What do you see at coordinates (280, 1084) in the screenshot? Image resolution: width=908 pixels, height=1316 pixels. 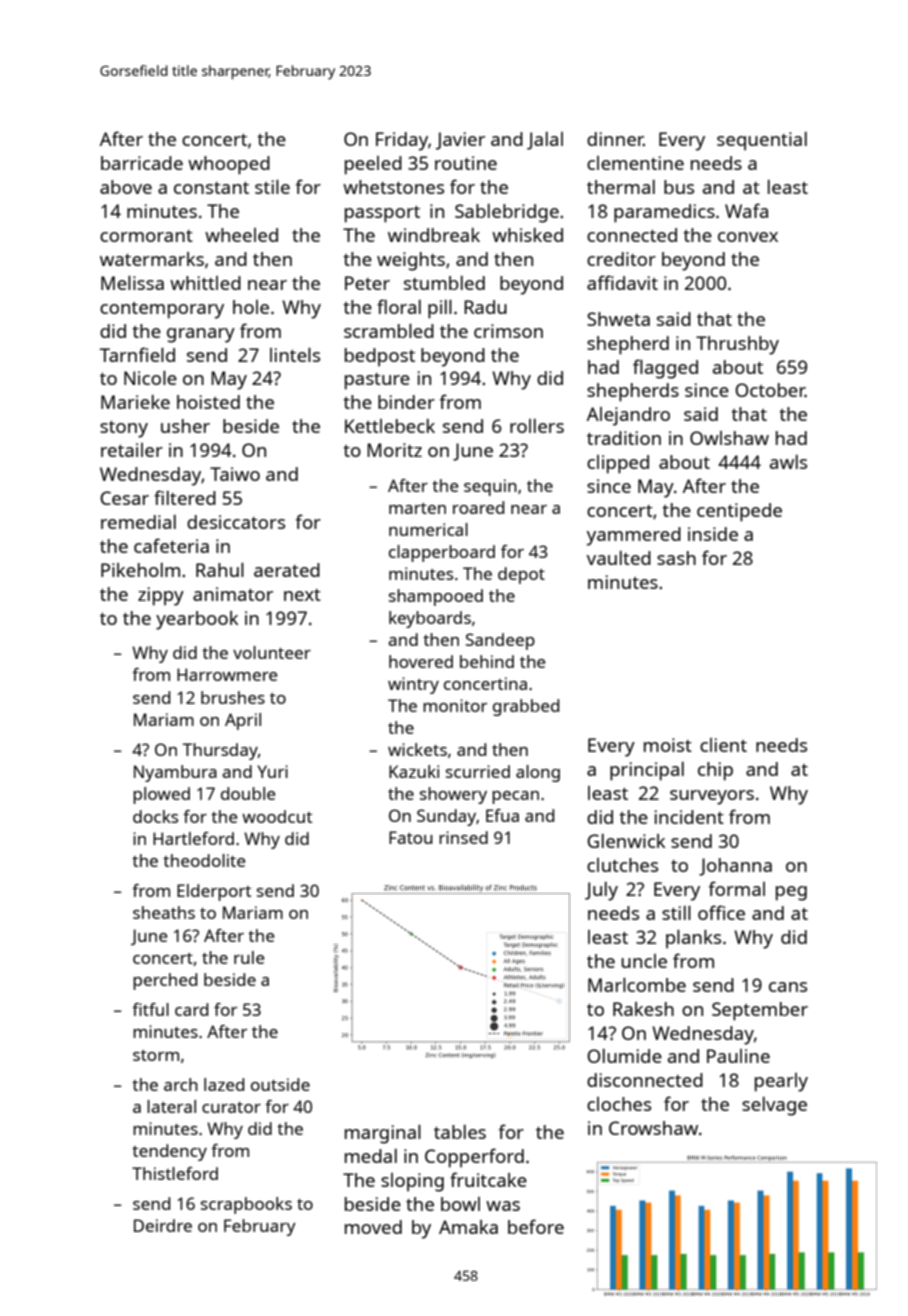 I see `outside` at bounding box center [280, 1084].
